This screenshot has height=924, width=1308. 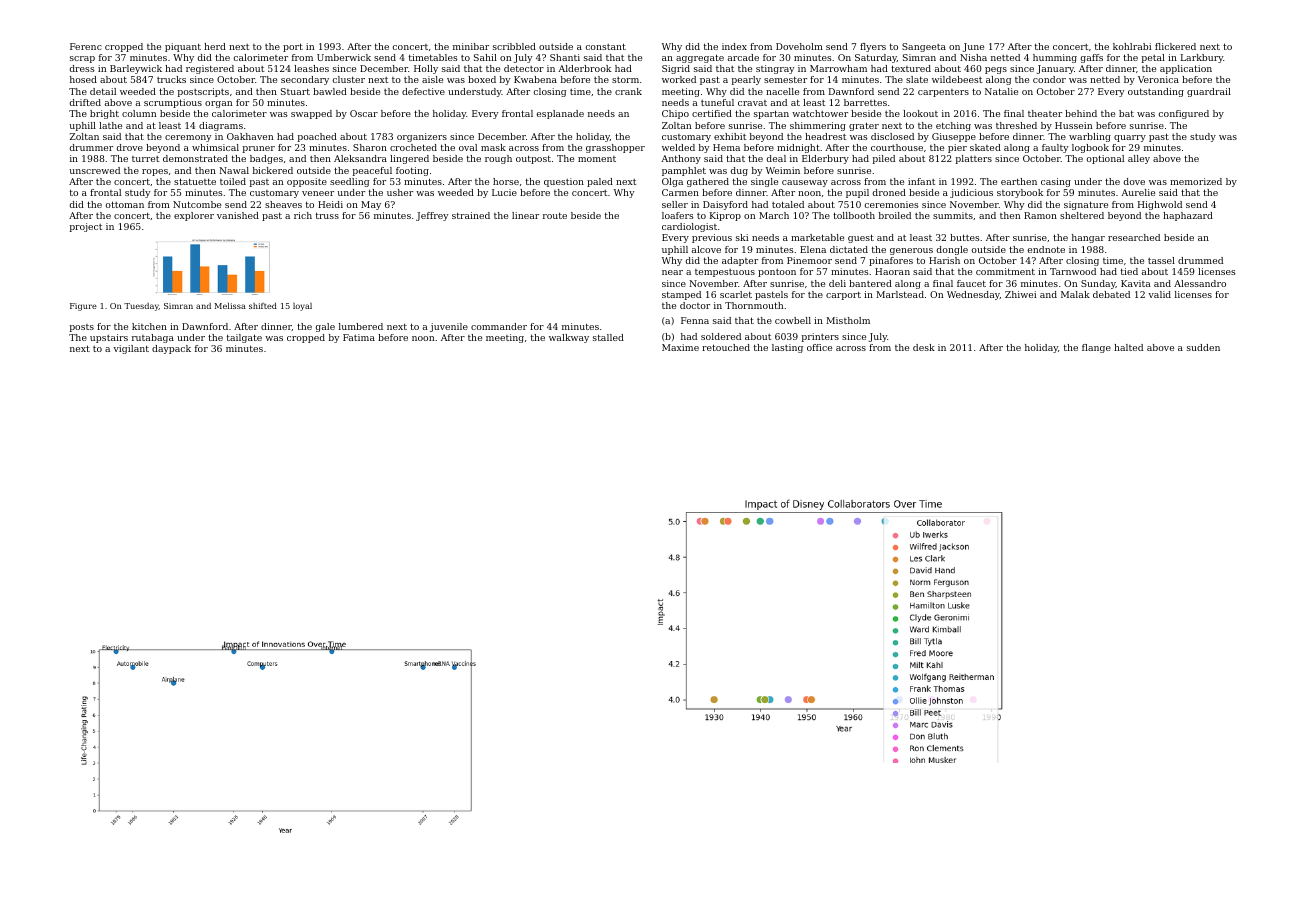 I want to click on platters, so click(x=974, y=159).
